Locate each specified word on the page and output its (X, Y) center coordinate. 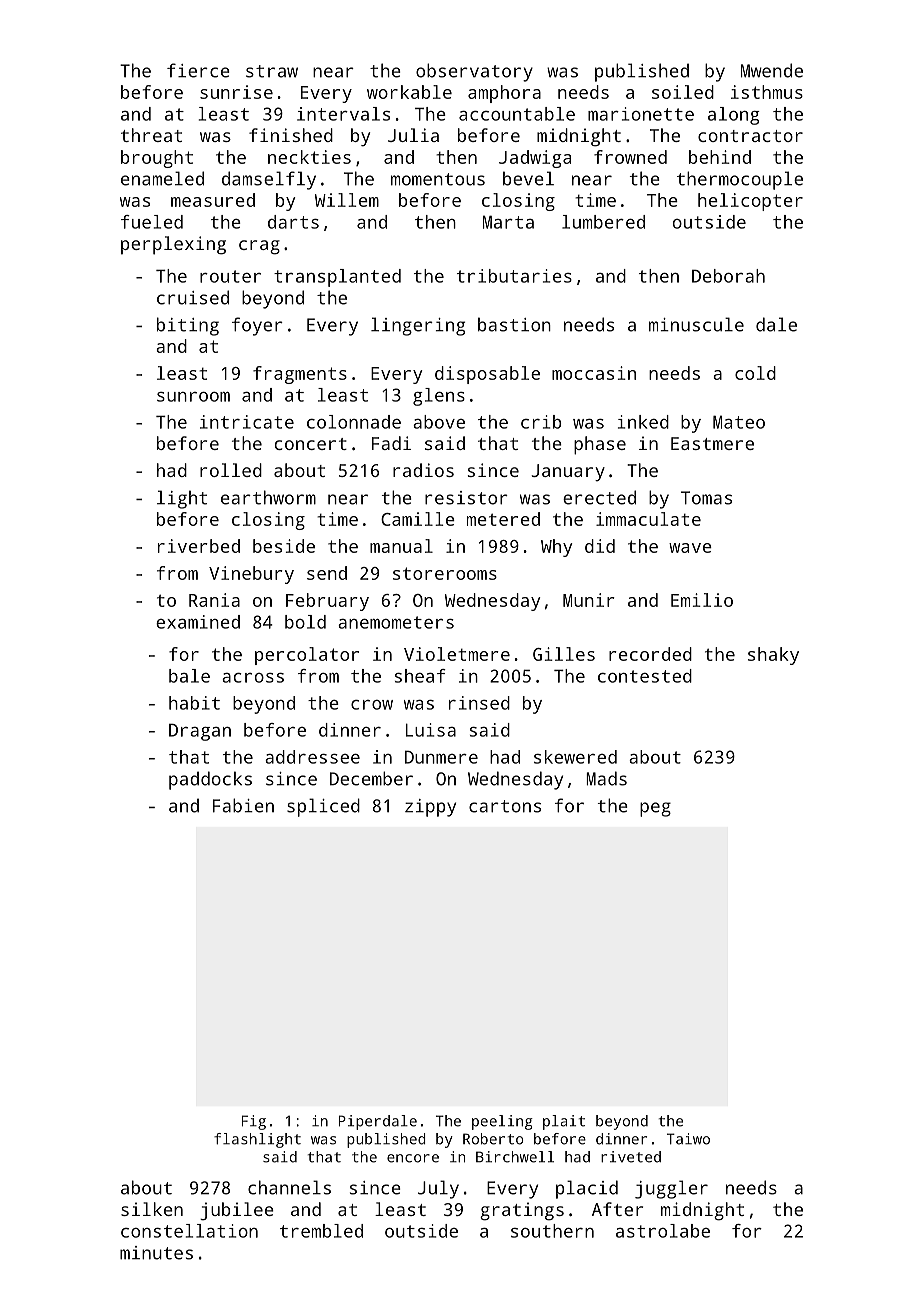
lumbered (603, 222)
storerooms (445, 573)
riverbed (199, 546)
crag (259, 247)
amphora (504, 94)
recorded (650, 654)
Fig (254, 1122)
